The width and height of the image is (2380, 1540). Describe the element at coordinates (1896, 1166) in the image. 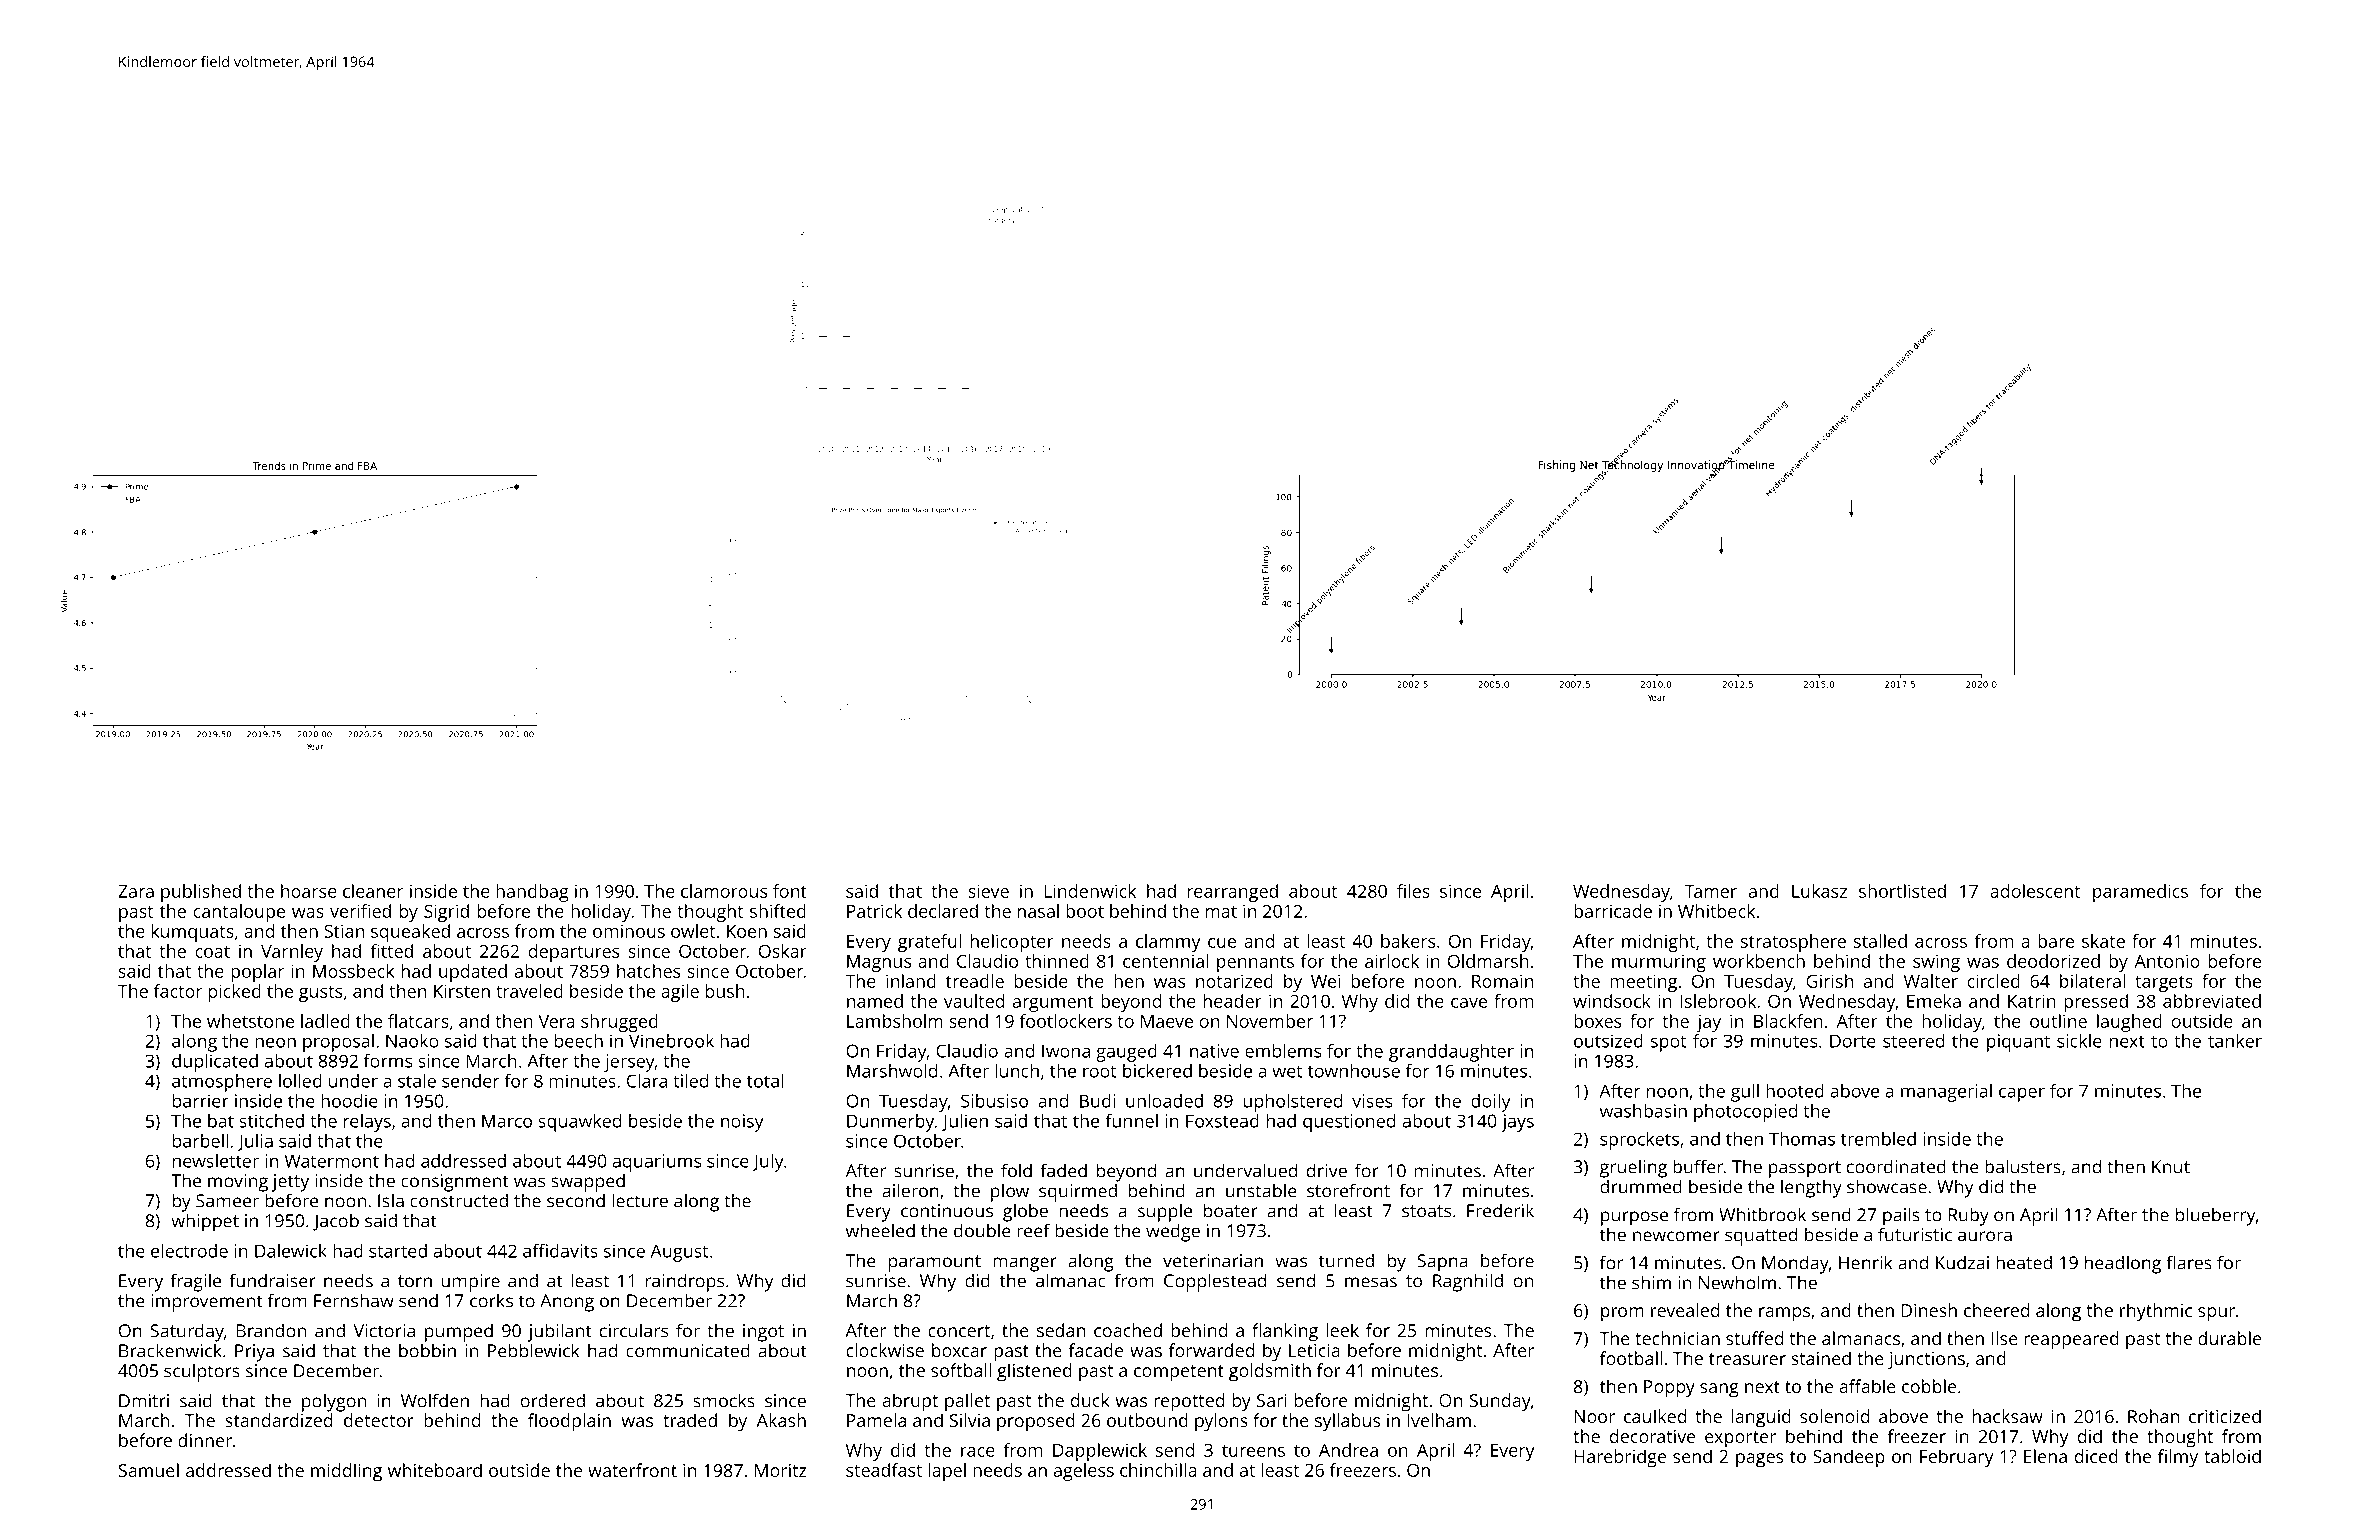

I see `coordinated` at that location.
